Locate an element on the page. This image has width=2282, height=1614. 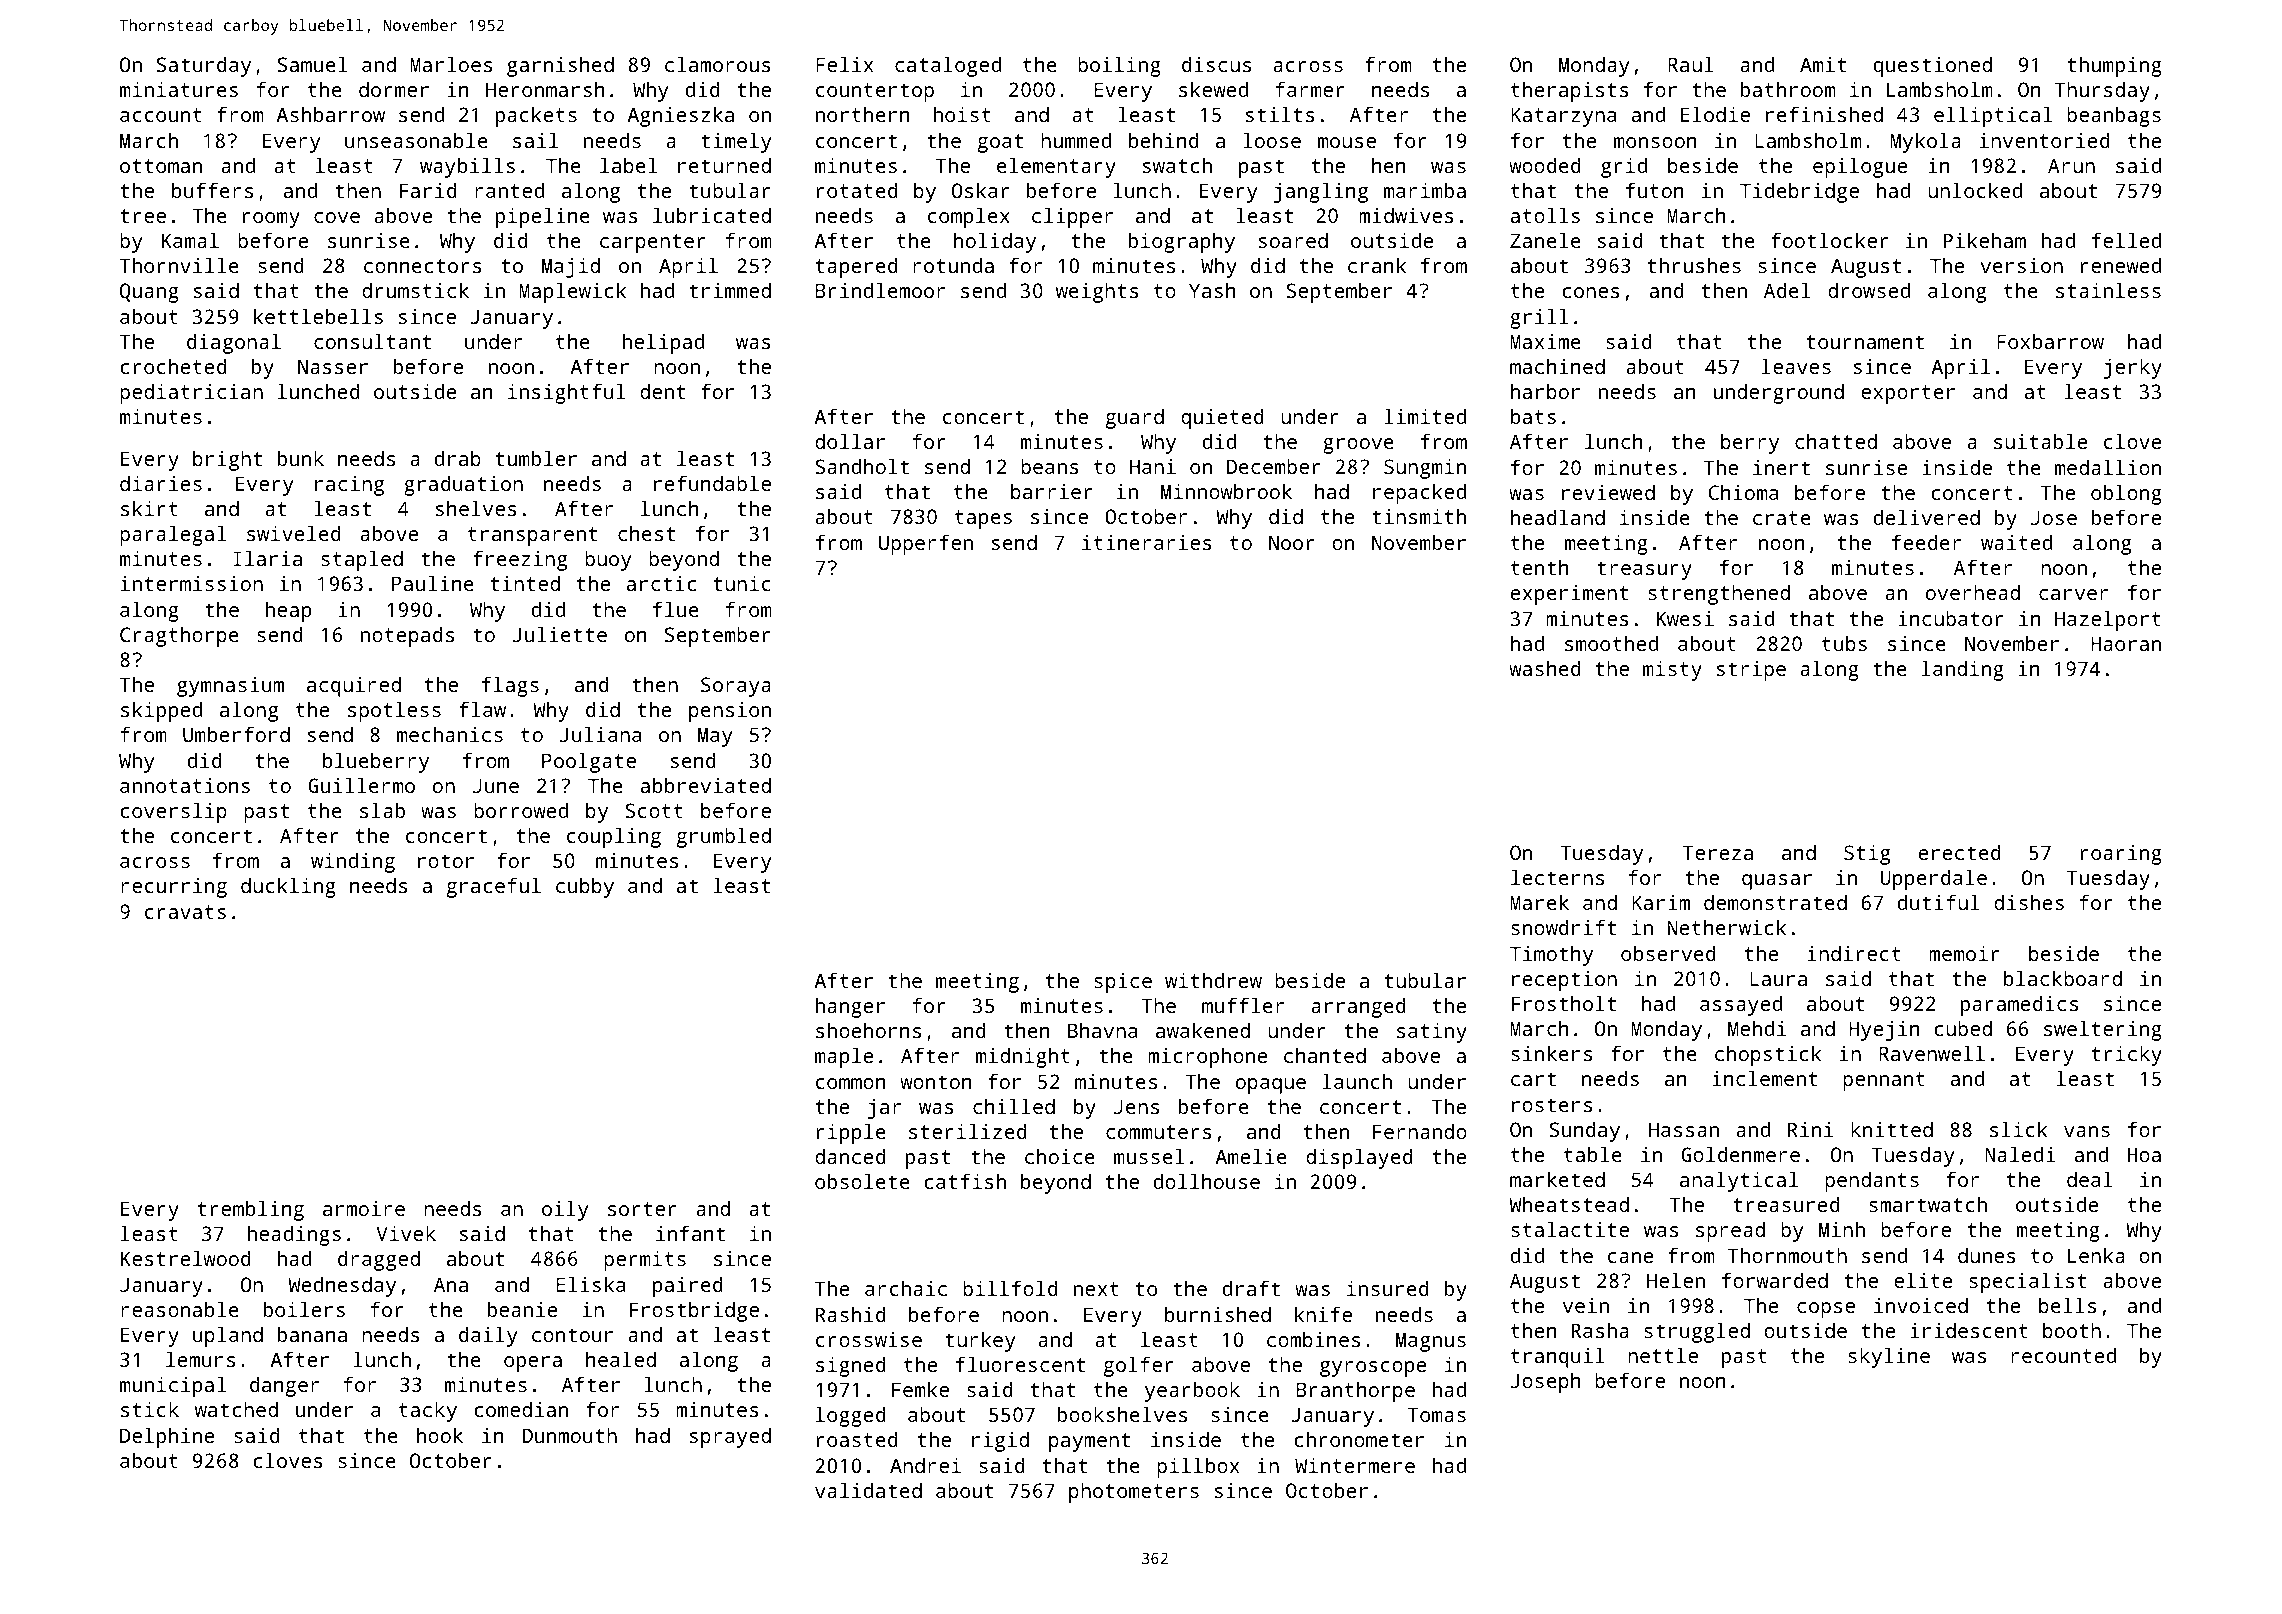
tricky is located at coordinates (2127, 1055).
